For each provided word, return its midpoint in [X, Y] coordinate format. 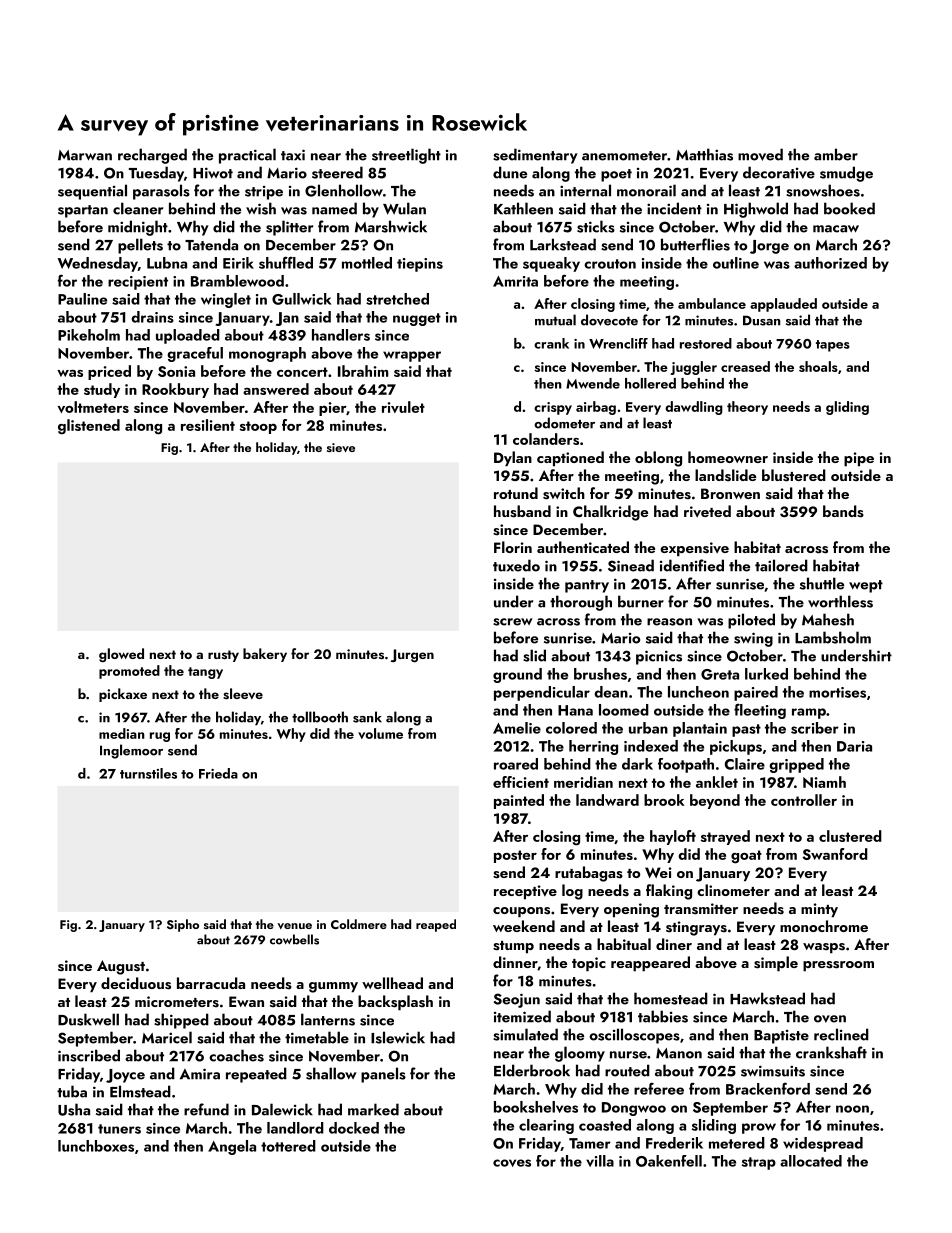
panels [383, 1075]
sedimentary [535, 156]
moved [760, 154]
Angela [232, 1147]
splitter [289, 228]
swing [753, 639]
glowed [121, 655]
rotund [516, 493]
